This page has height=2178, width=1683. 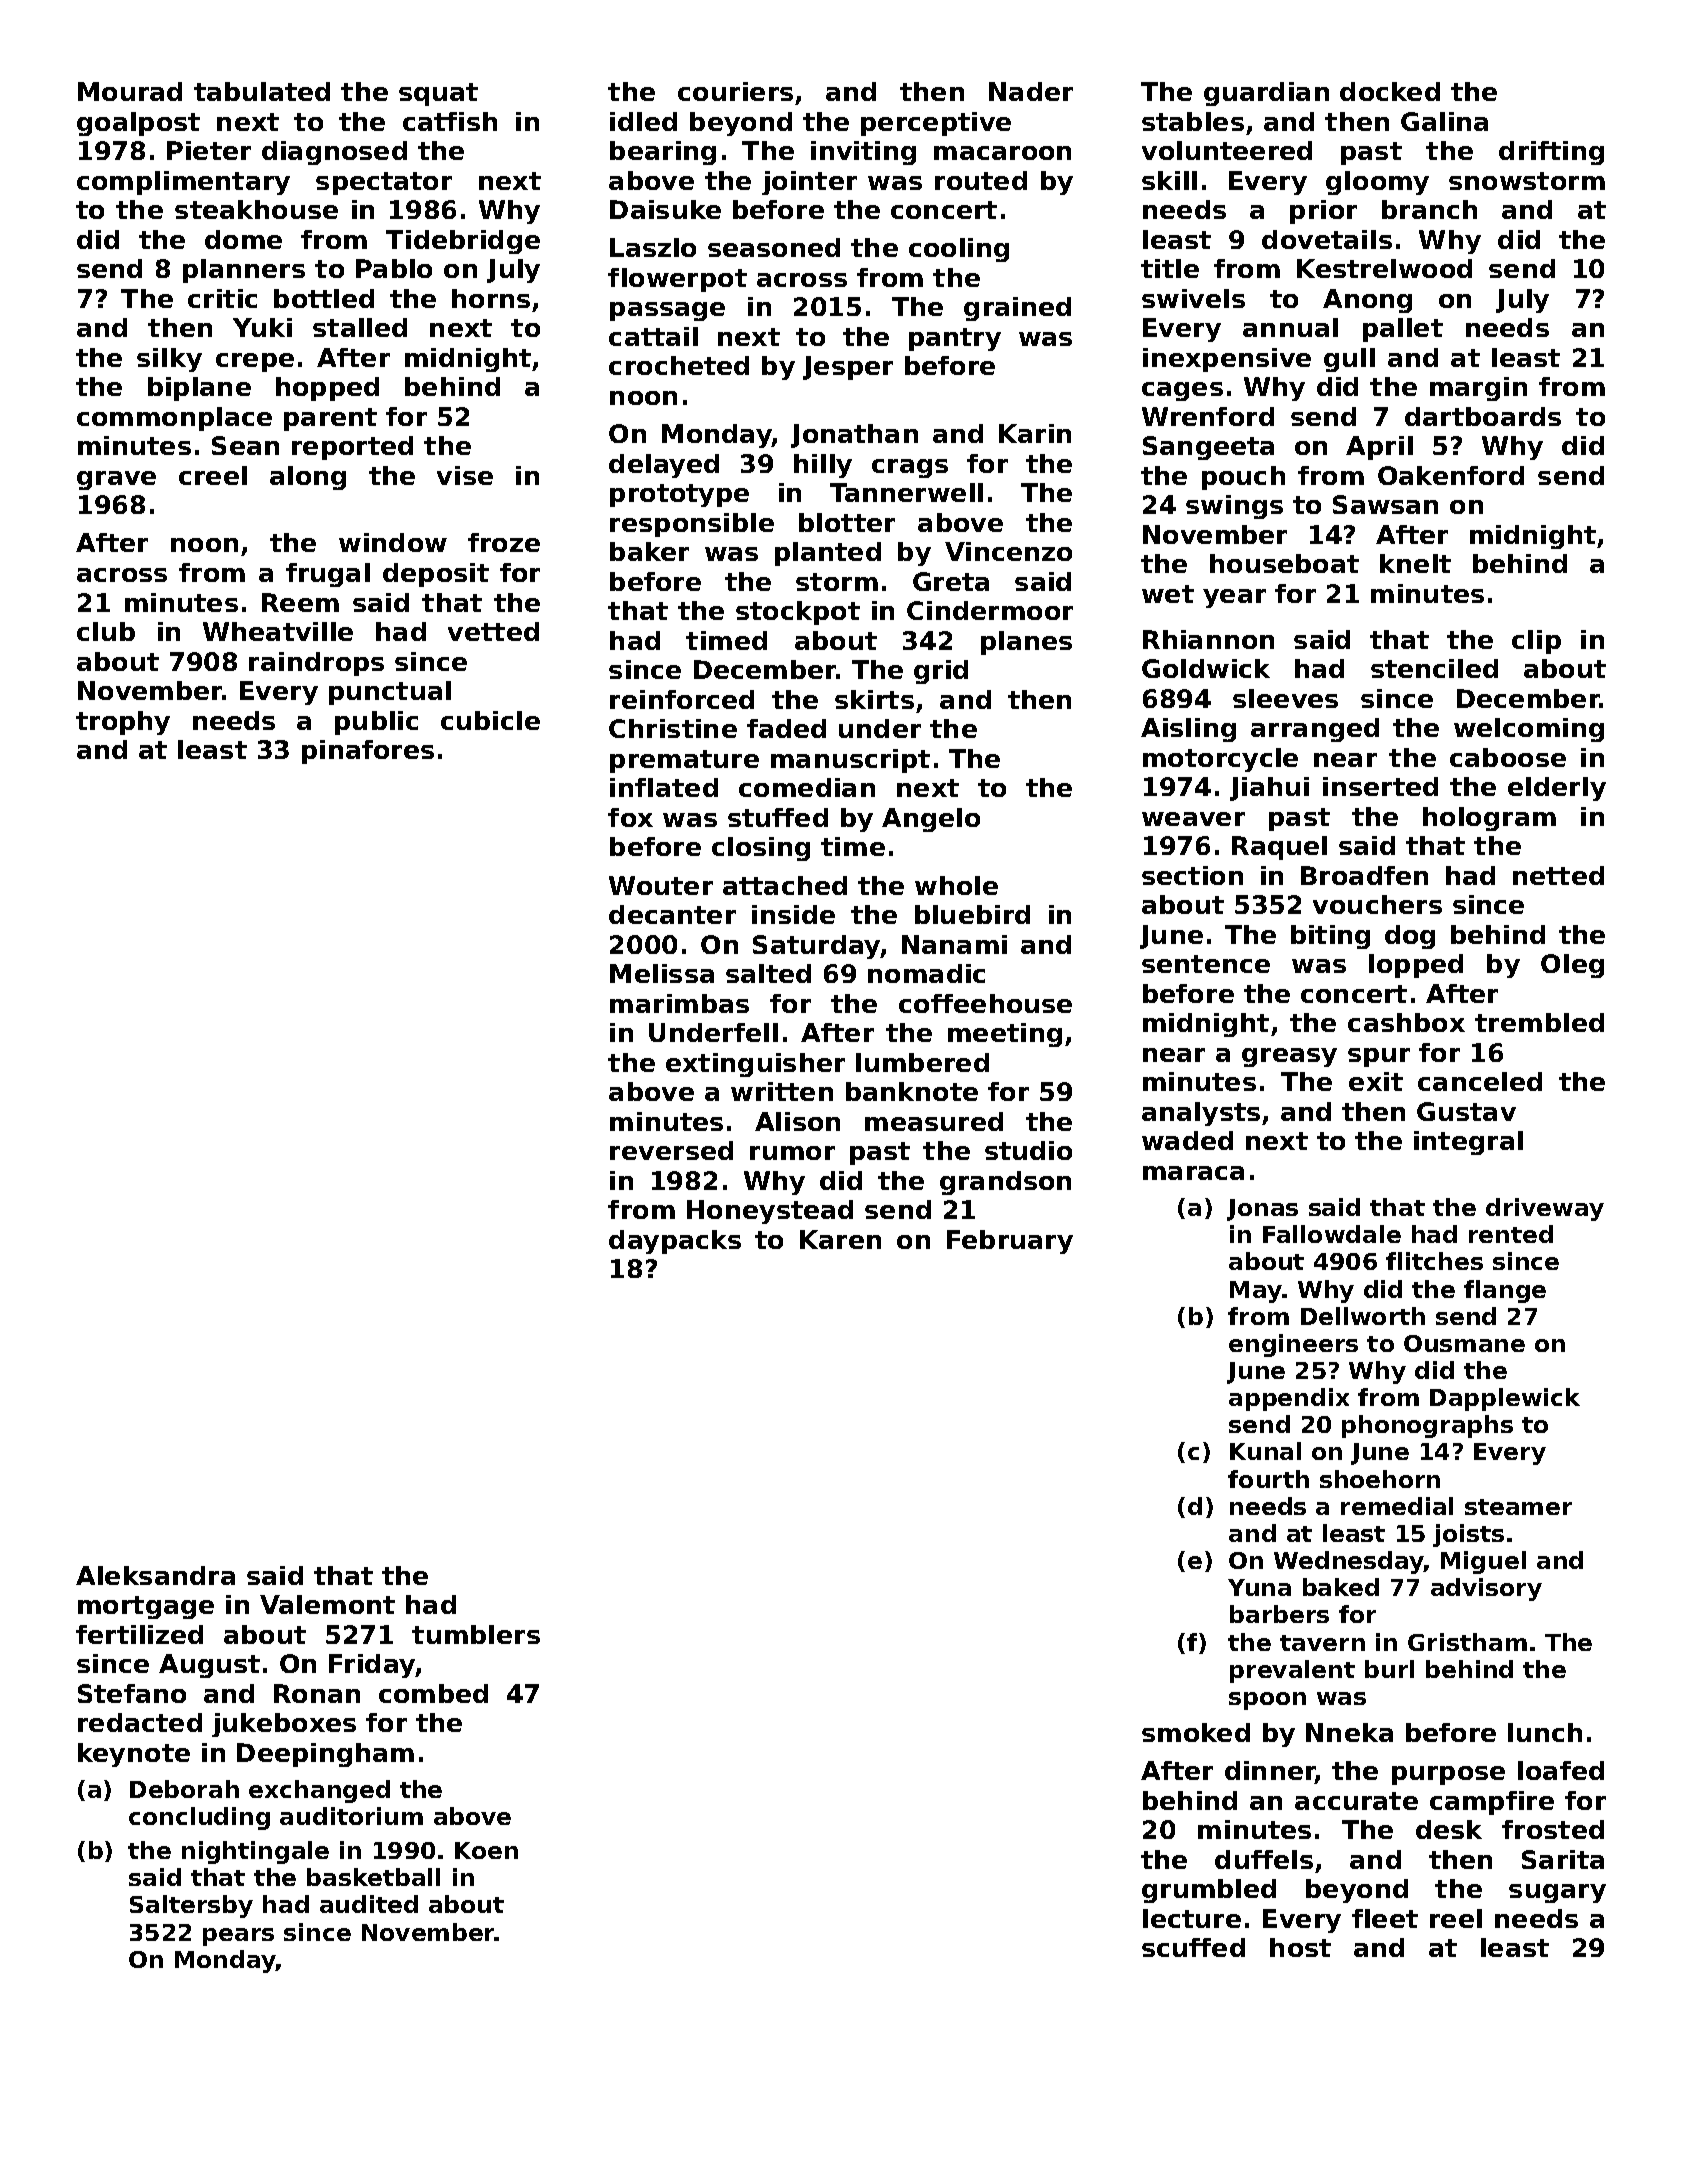 I want to click on audited, so click(x=369, y=1904).
